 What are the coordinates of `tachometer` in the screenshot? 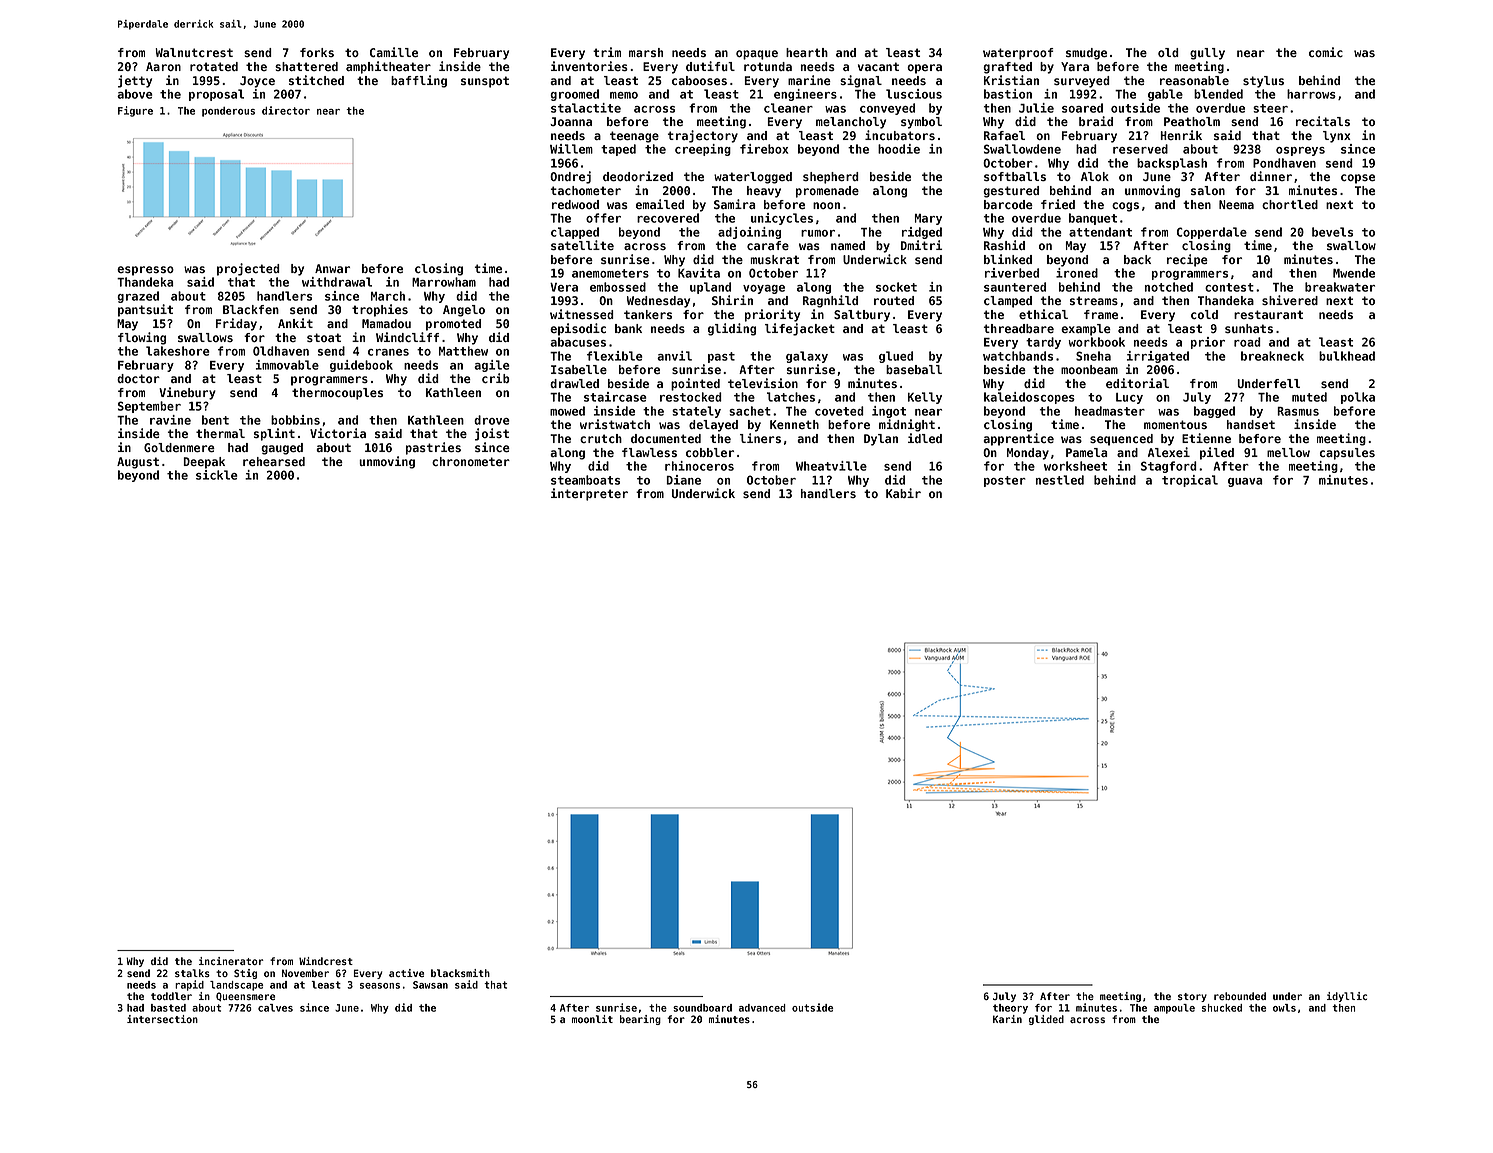 It's located at (586, 190).
